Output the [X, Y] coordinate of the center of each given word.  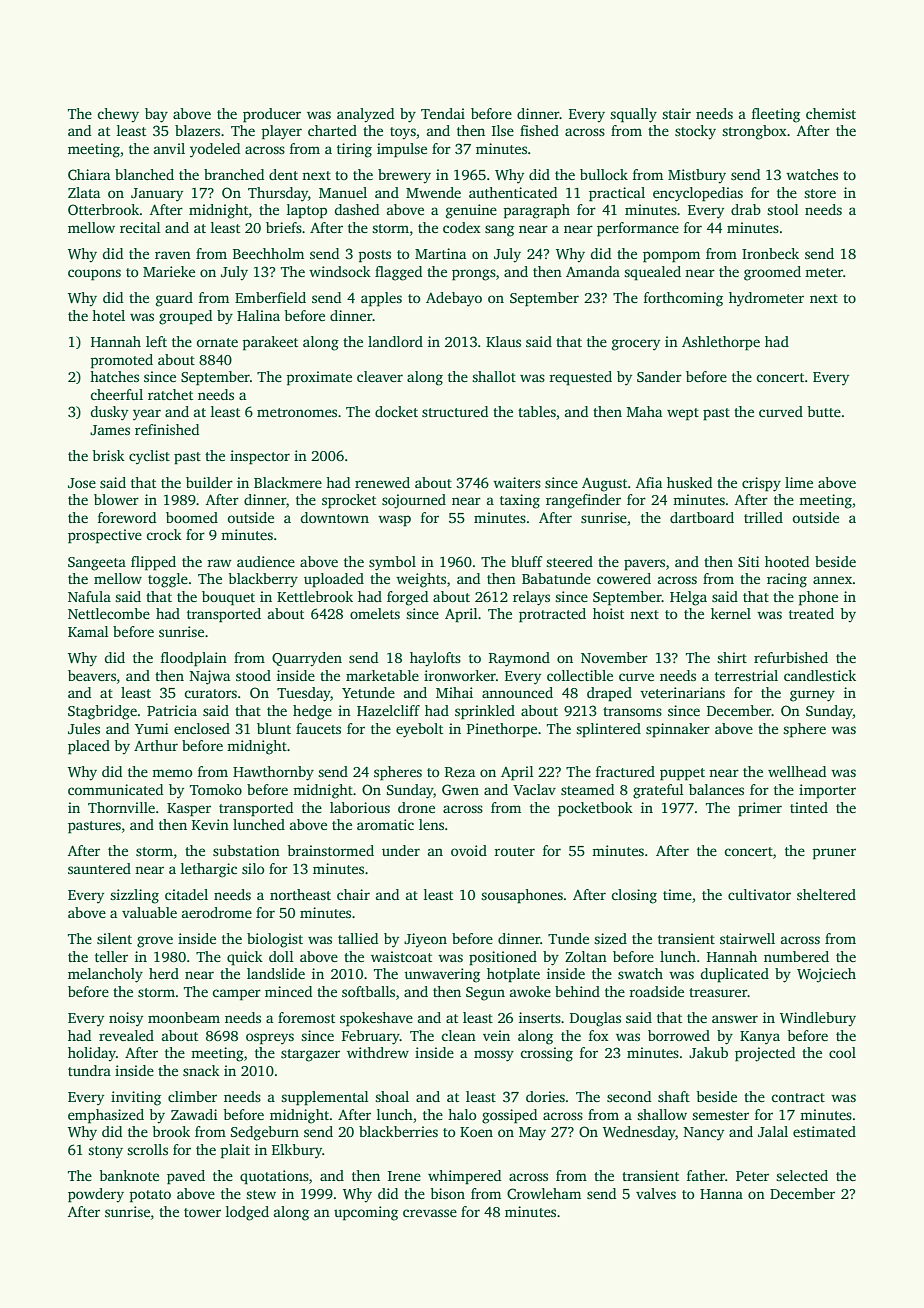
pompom [671, 257]
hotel [108, 315]
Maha [644, 411]
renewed [382, 482]
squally [633, 115]
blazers [197, 130]
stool [783, 209]
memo [172, 773]
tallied [358, 938]
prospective [105, 536]
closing [634, 896]
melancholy [105, 975]
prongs [474, 275]
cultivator [759, 894]
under [401, 850]
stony [105, 1152]
